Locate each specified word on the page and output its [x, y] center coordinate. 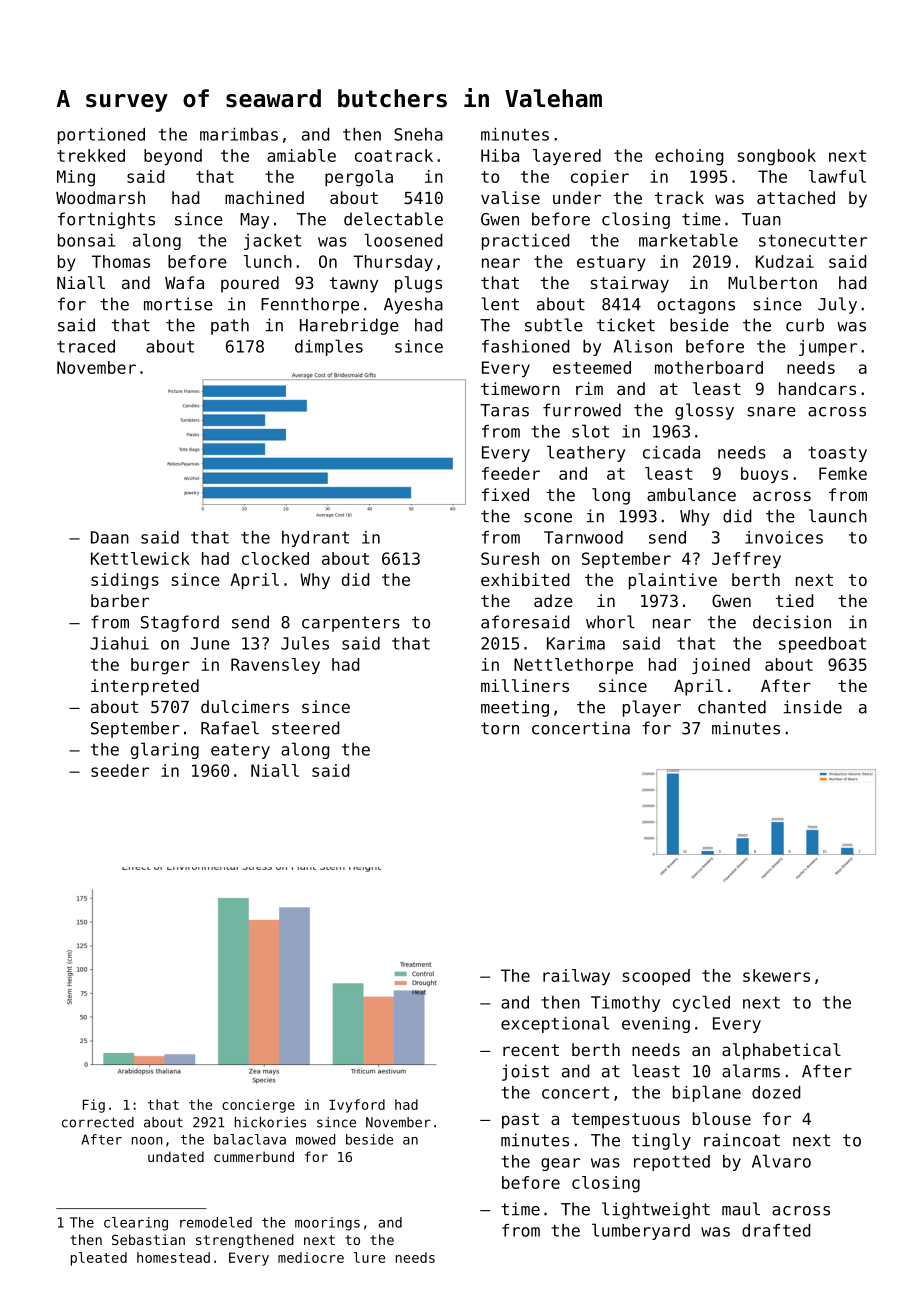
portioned [101, 136]
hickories [270, 1122]
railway [576, 977]
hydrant [315, 539]
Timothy [625, 1004]
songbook [776, 157]
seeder [120, 770]
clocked [275, 558]
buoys [764, 475]
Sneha [418, 134]
